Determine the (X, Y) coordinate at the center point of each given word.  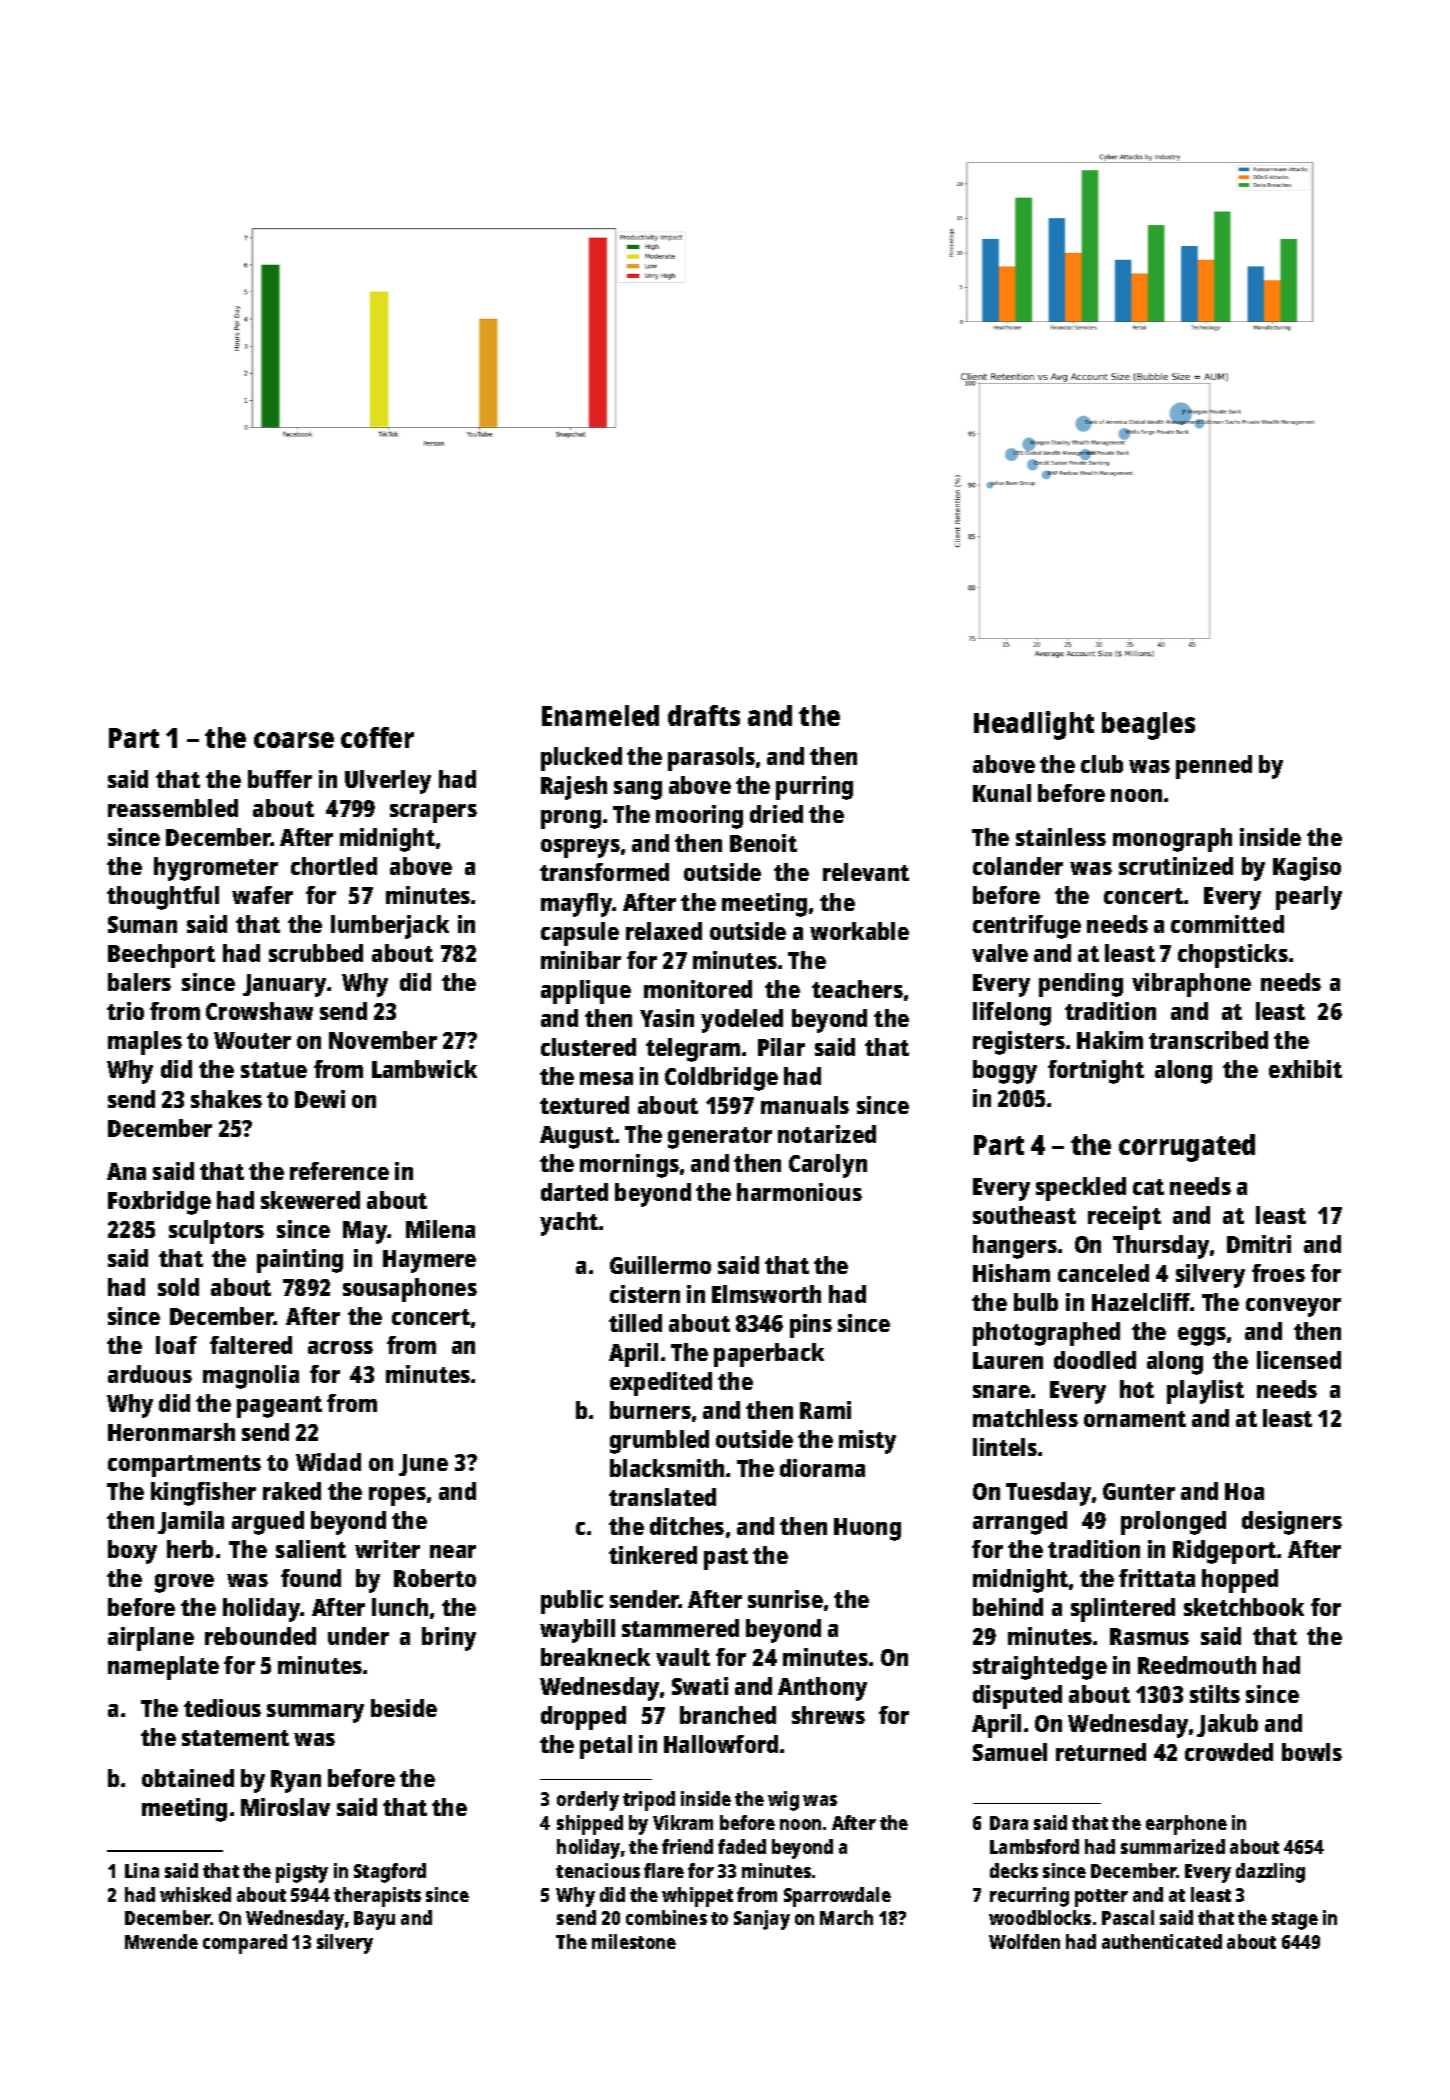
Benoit (763, 843)
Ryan (296, 1781)
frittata (1157, 1578)
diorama (822, 1468)
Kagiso (1307, 869)
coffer (377, 737)
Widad (328, 1462)
